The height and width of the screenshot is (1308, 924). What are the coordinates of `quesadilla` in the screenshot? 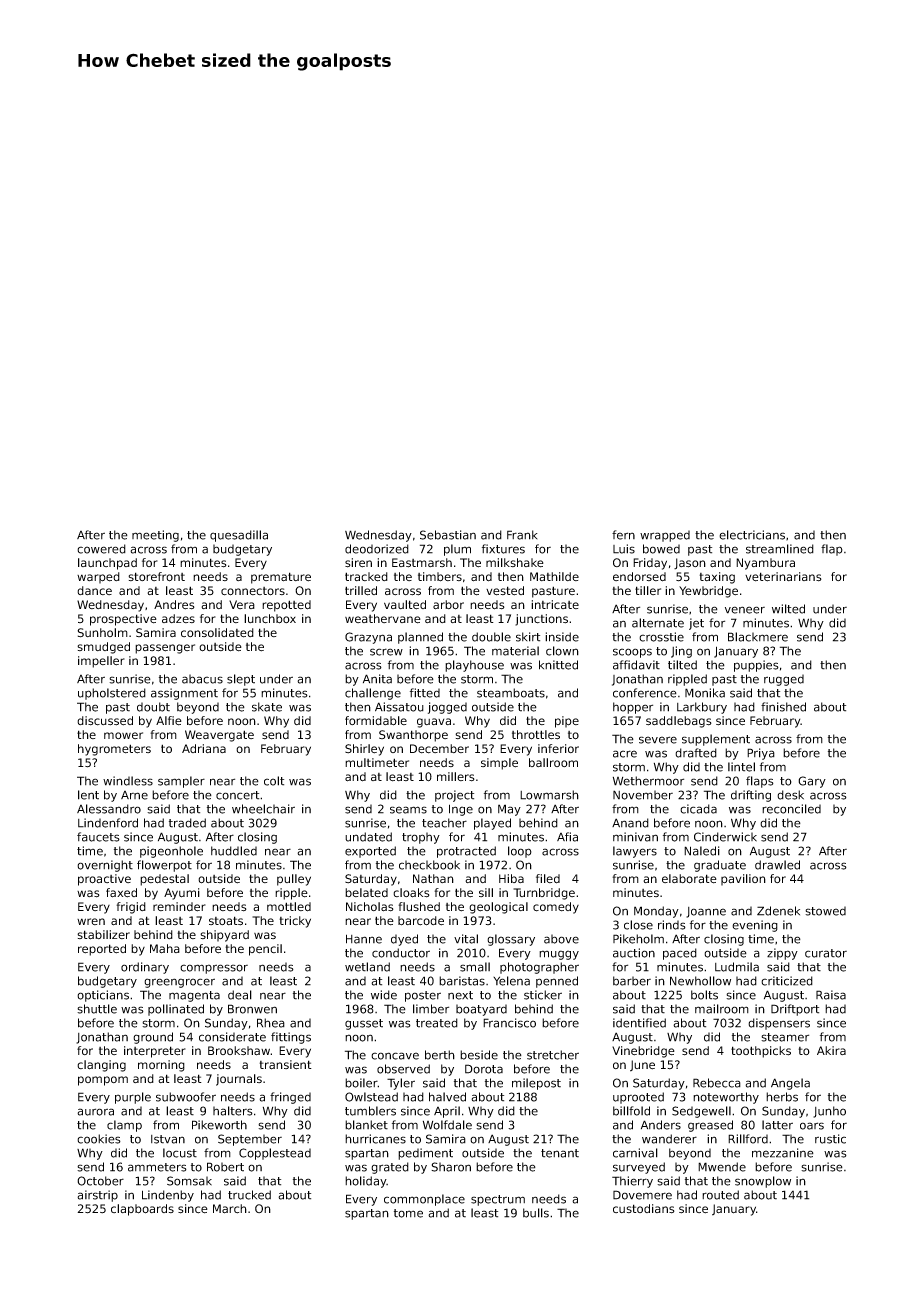 It's located at (239, 536).
